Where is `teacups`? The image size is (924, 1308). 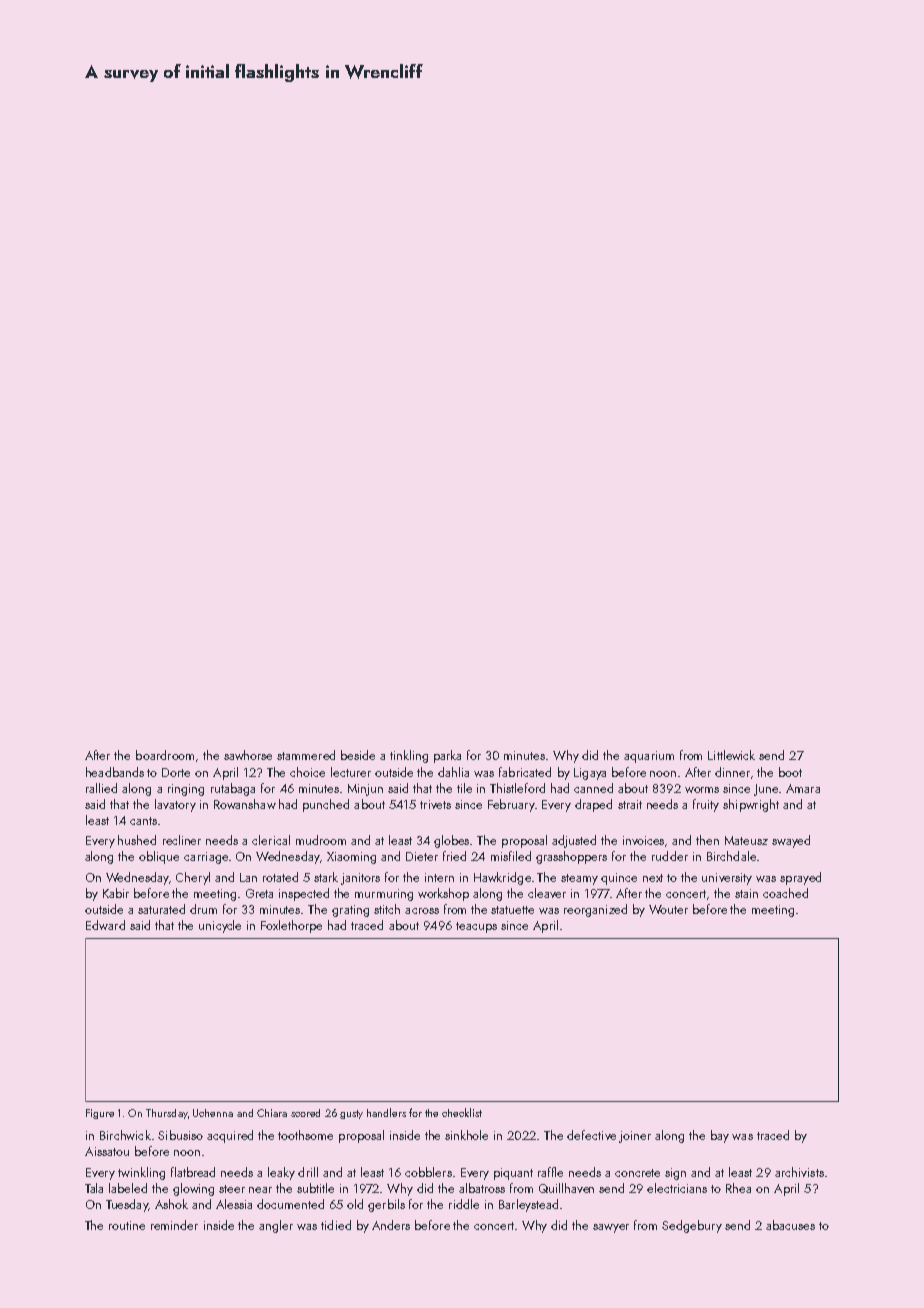 teacups is located at coordinates (476, 927).
